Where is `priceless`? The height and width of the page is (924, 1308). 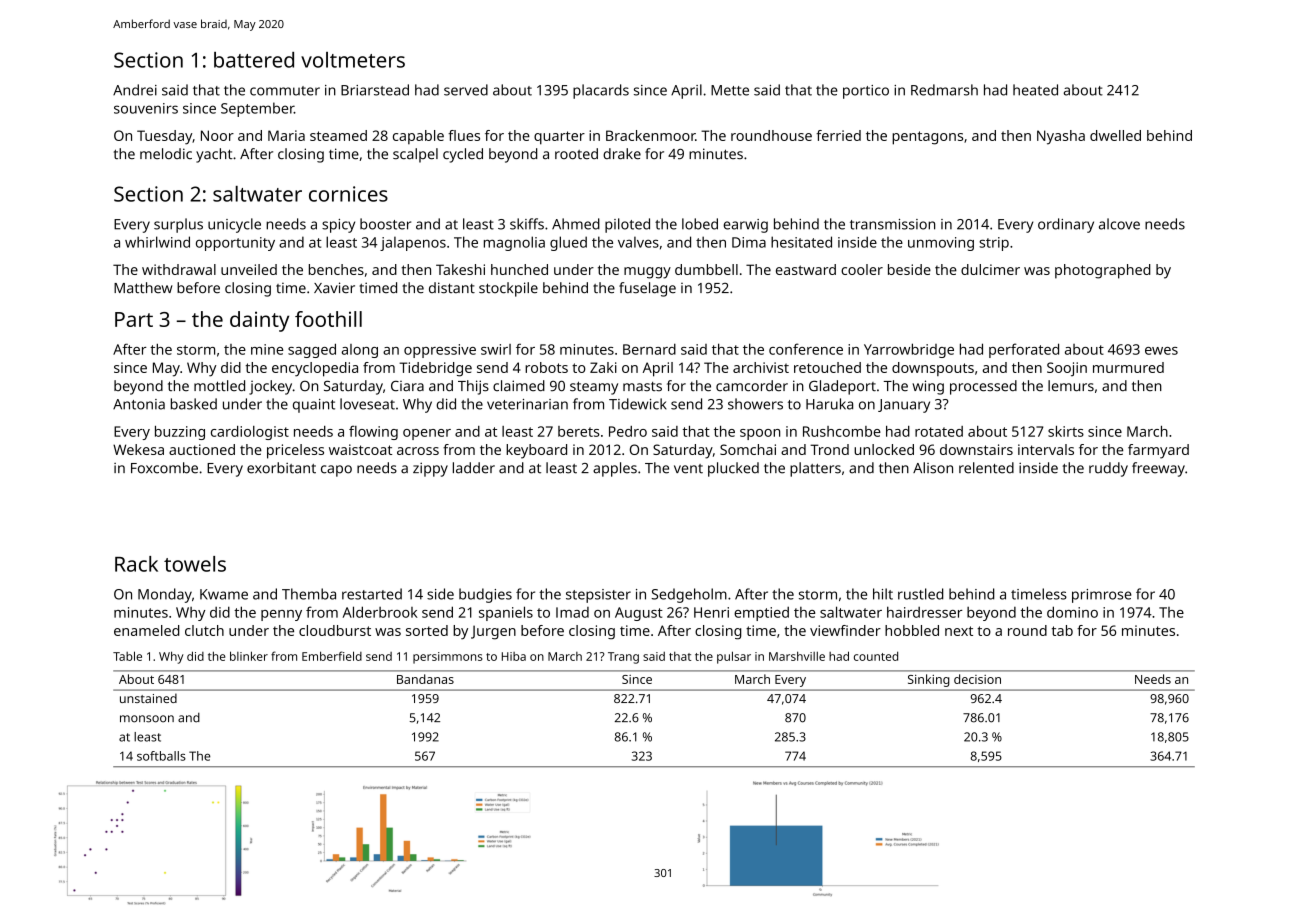 priceless is located at coordinates (295, 451).
